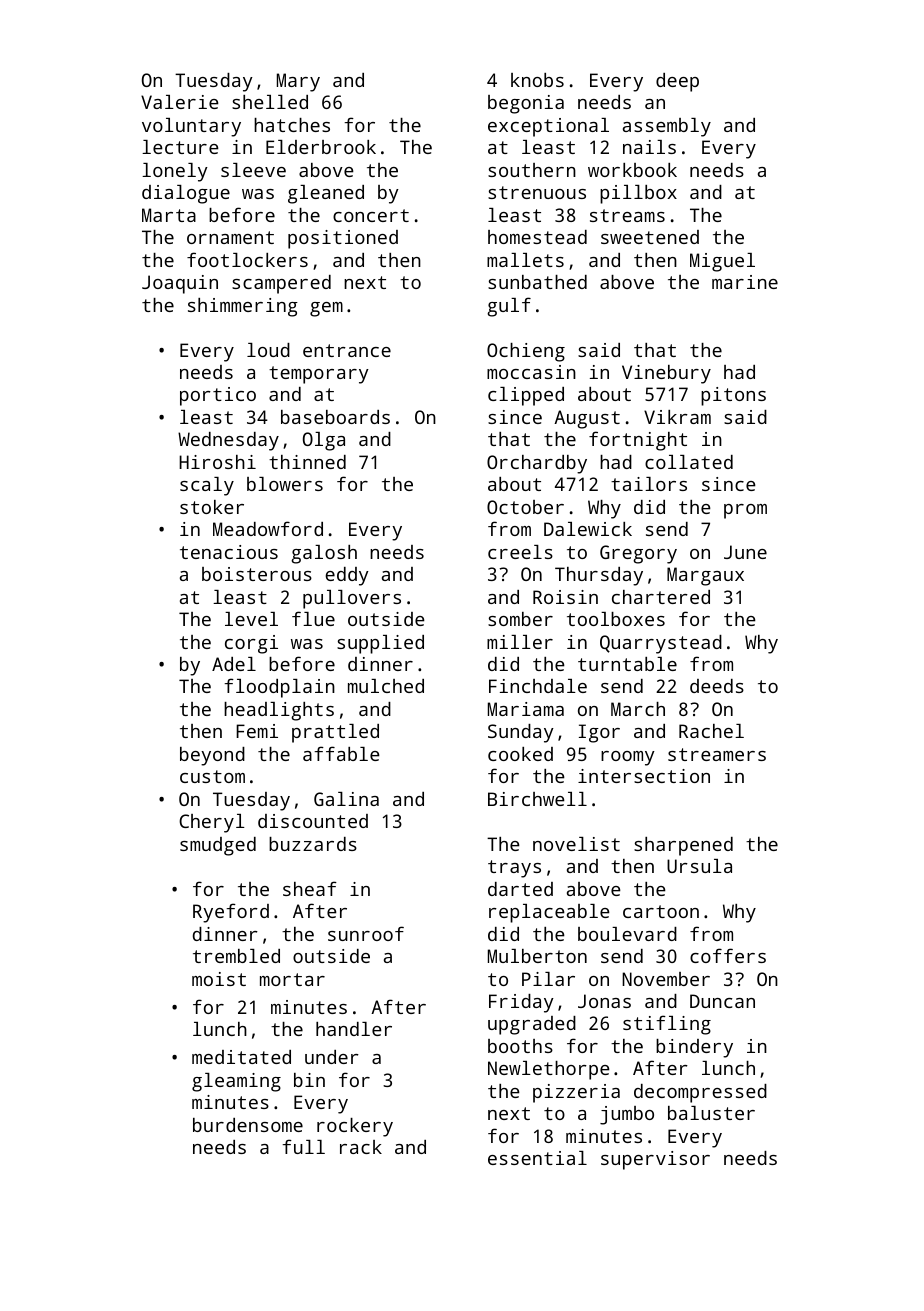 The width and height of the page is (924, 1311). What do you see at coordinates (303, 1146) in the page?
I see `full` at bounding box center [303, 1146].
